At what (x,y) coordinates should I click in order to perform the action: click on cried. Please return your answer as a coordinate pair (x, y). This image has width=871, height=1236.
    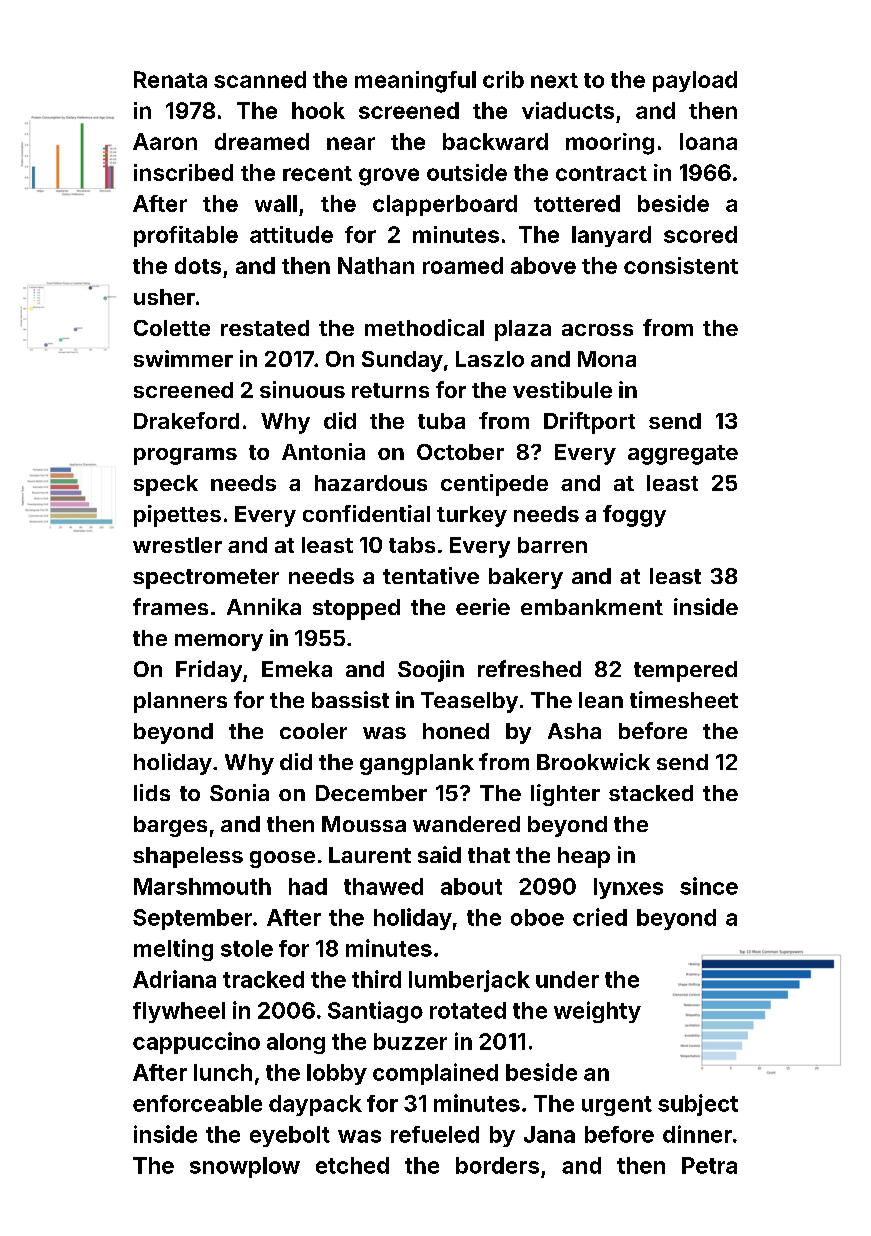
    Looking at the image, I should click on (600, 917).
